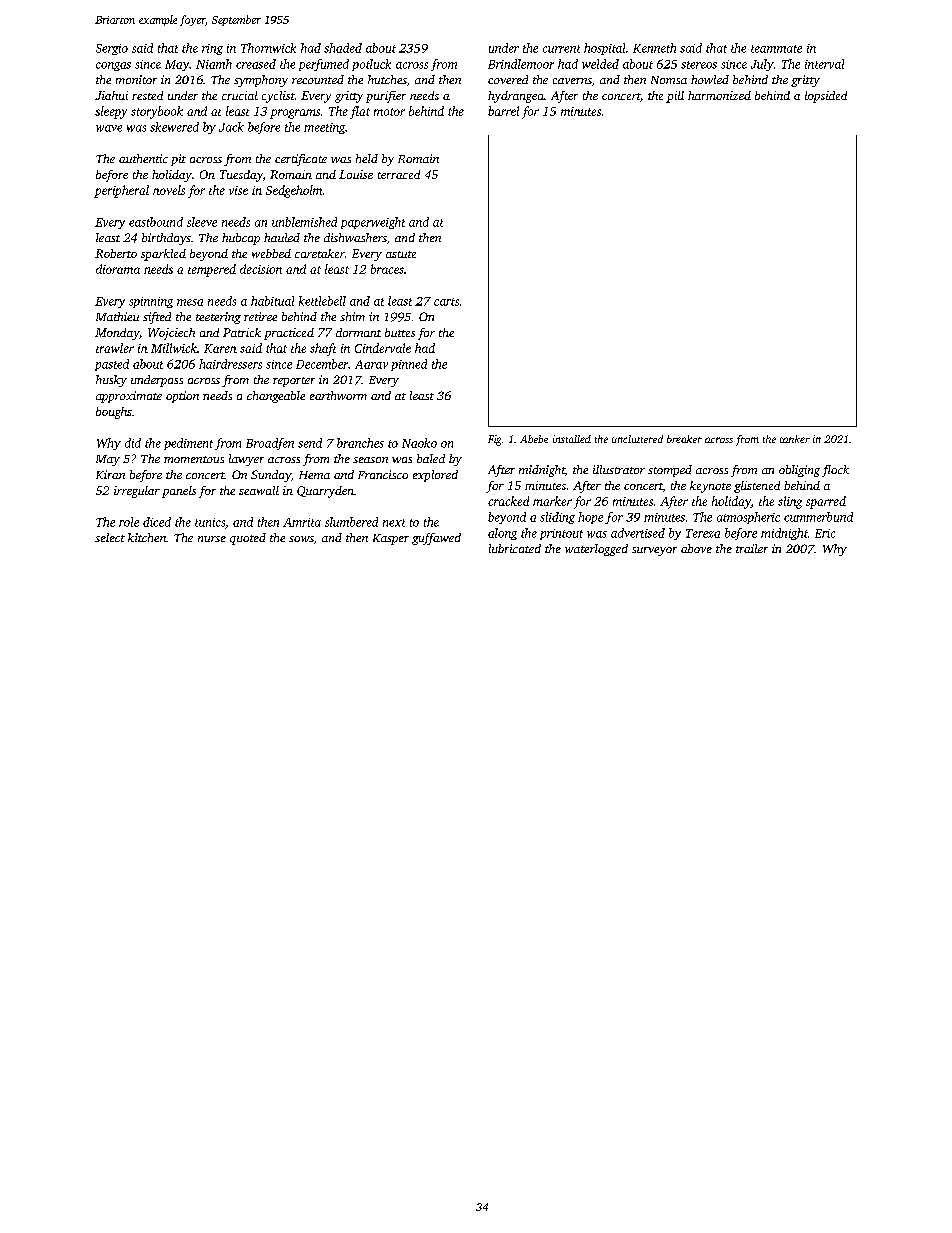 This page has width=952, height=1233. Describe the element at coordinates (389, 112) in the page. I see `motor` at that location.
